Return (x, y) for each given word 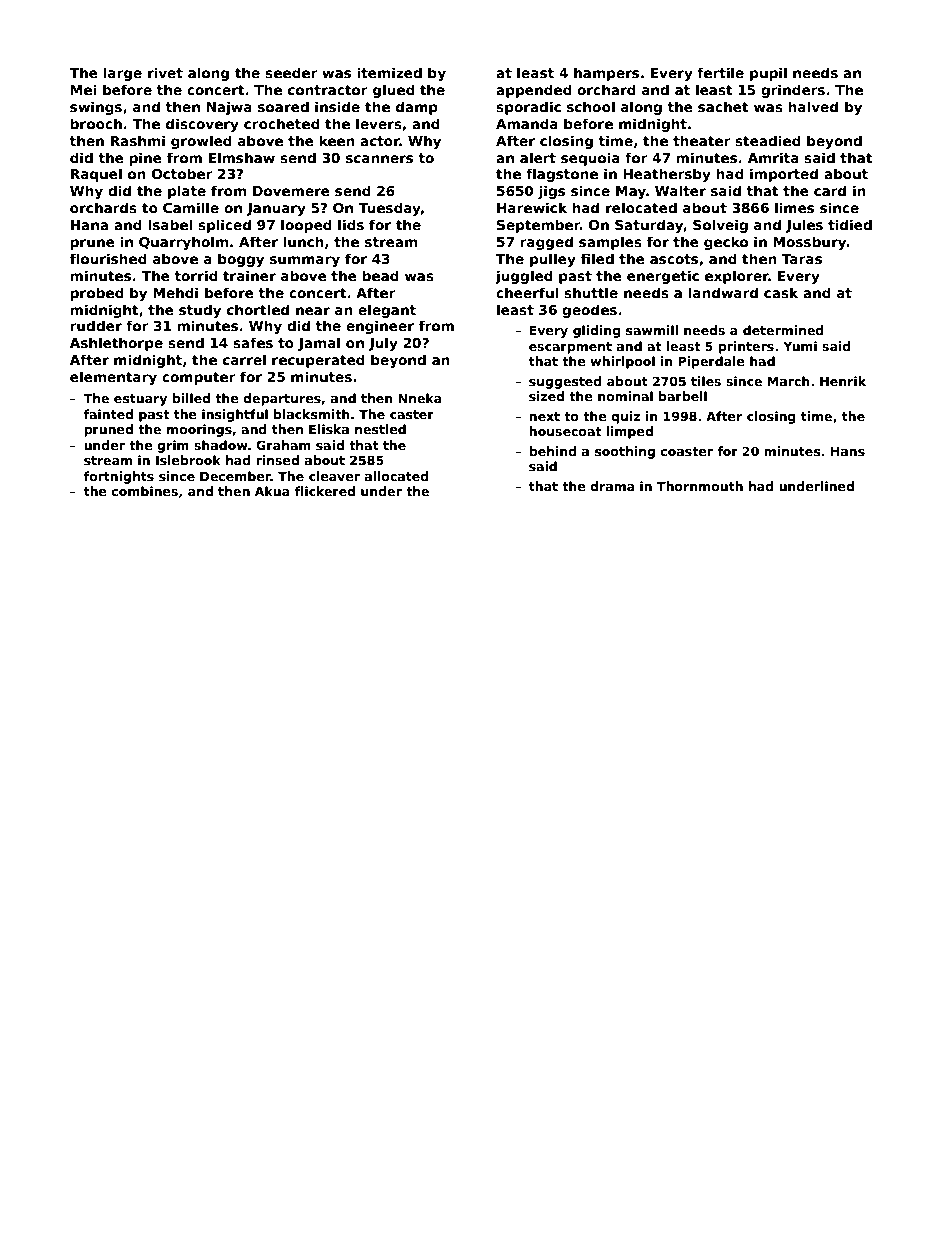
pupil (768, 74)
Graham (283, 445)
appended (534, 91)
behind (553, 451)
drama (612, 486)
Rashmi (138, 140)
